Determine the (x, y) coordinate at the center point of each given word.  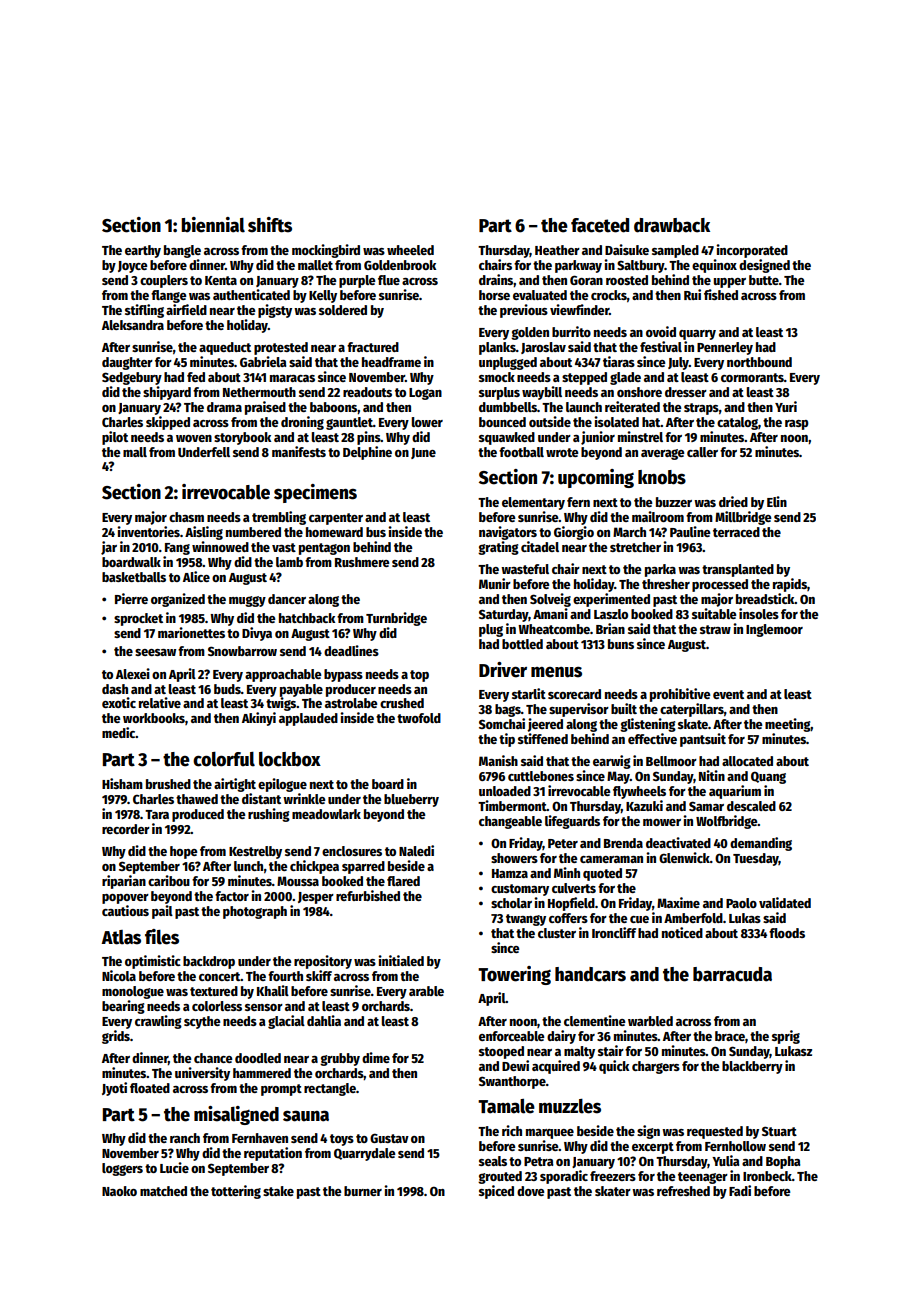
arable (426, 991)
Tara (157, 814)
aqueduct (225, 348)
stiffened (543, 738)
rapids (790, 585)
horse (494, 295)
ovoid (661, 331)
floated (150, 1088)
